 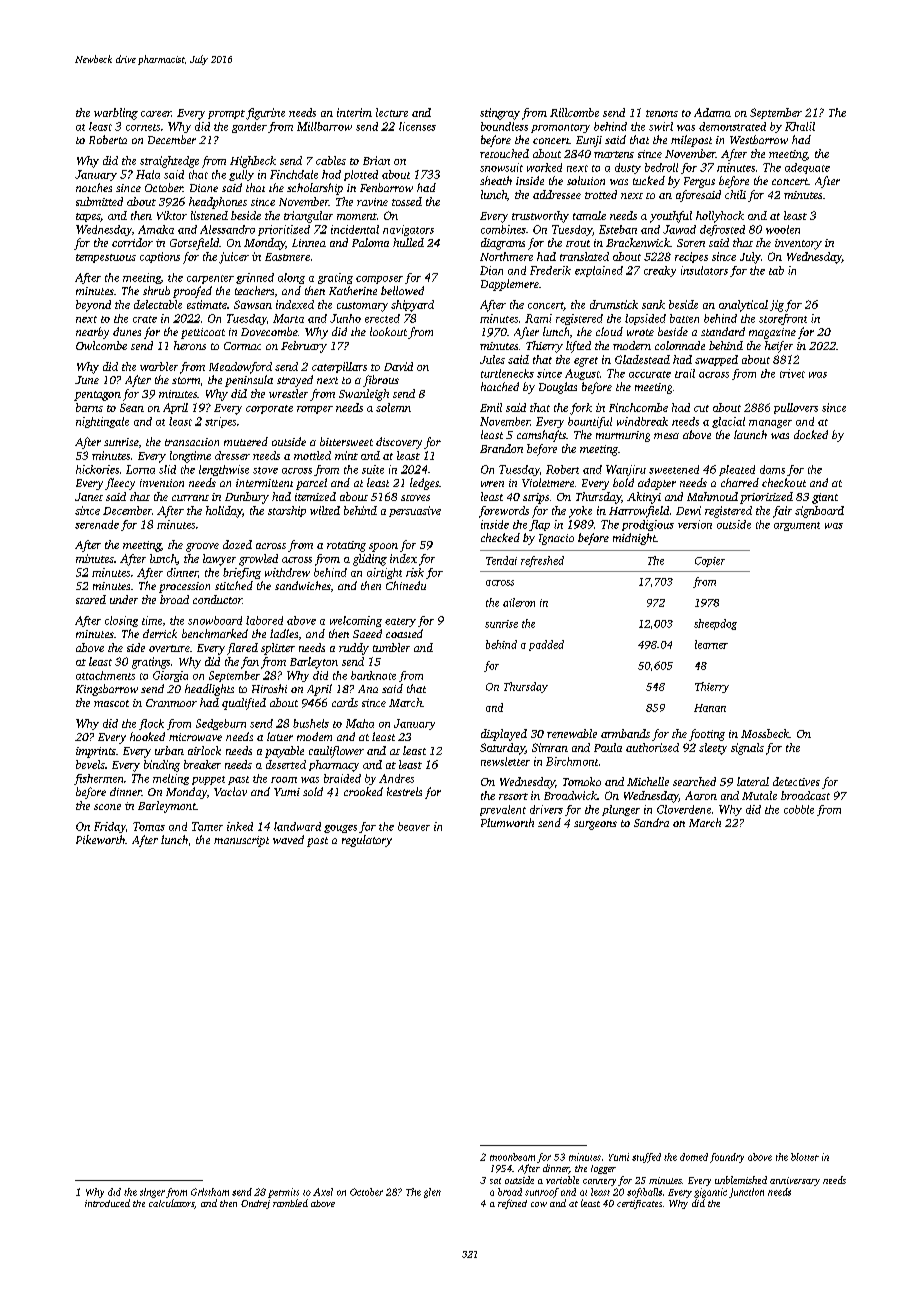 What do you see at coordinates (539, 1204) in the screenshot?
I see `cow` at bounding box center [539, 1204].
